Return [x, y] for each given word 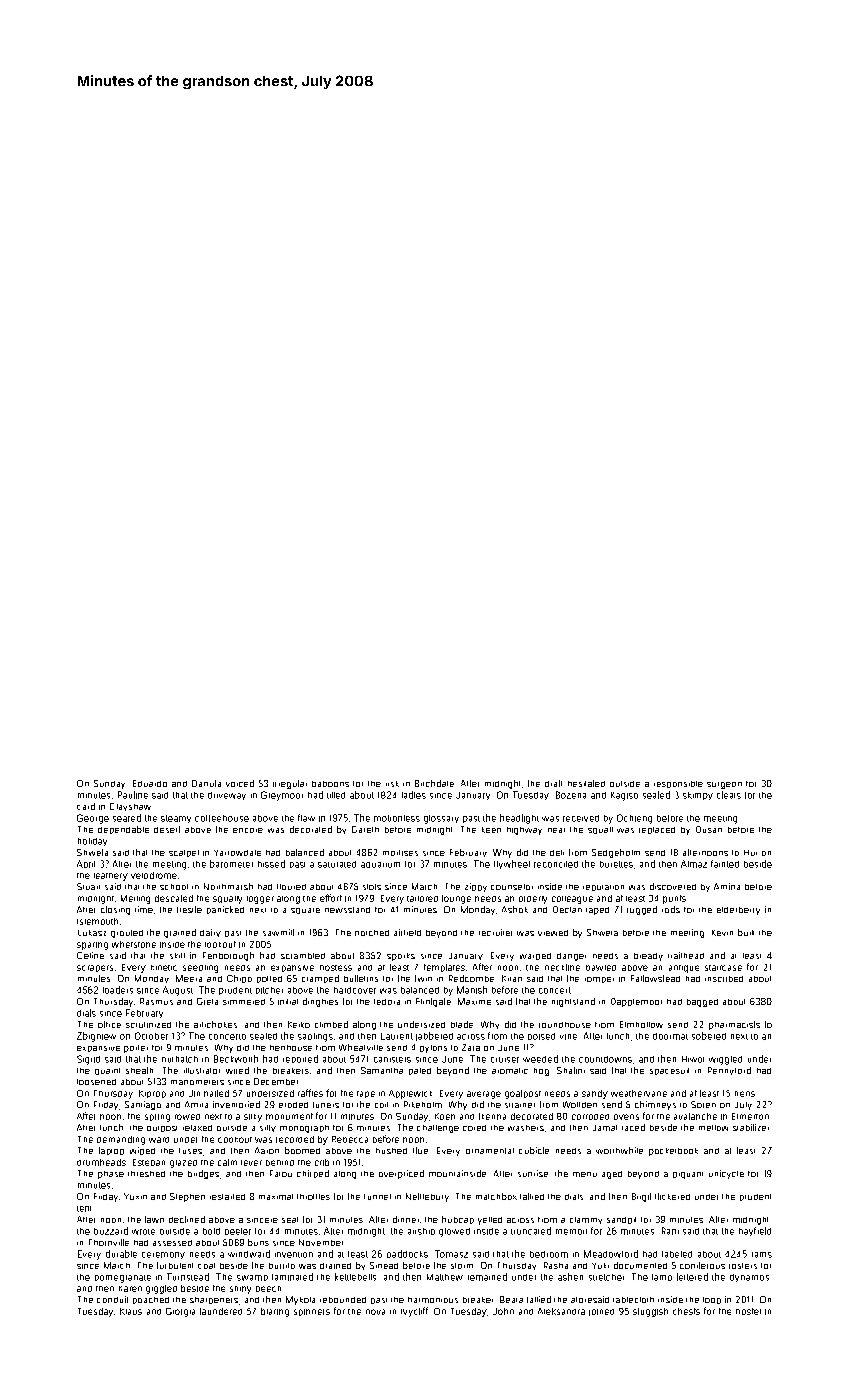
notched [372, 933]
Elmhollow [641, 1024]
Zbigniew [96, 1037]
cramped [320, 979]
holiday [92, 842]
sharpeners [214, 1300]
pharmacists [734, 1025]
